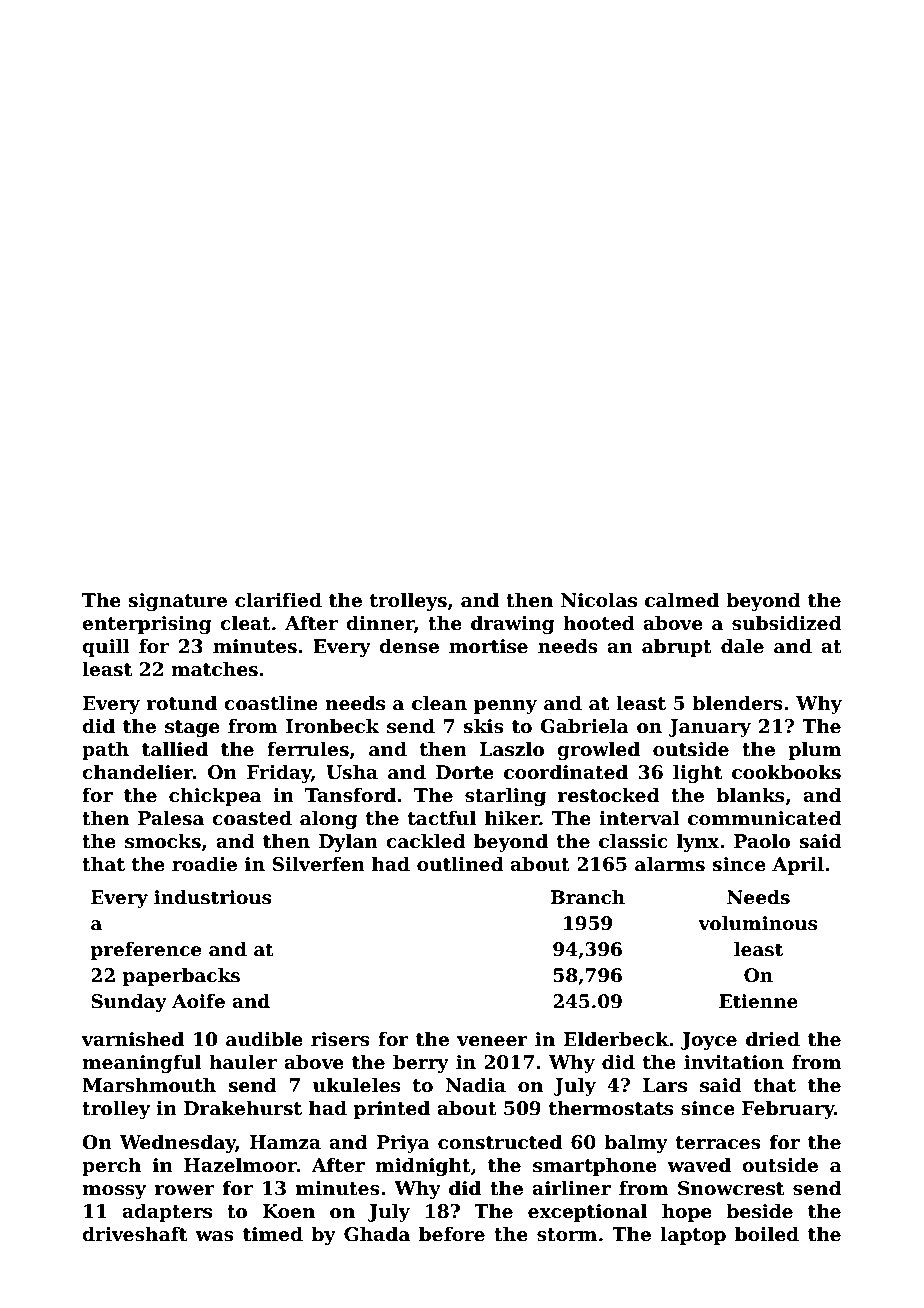 The height and width of the screenshot is (1308, 924). What do you see at coordinates (278, 600) in the screenshot?
I see `clarified` at bounding box center [278, 600].
